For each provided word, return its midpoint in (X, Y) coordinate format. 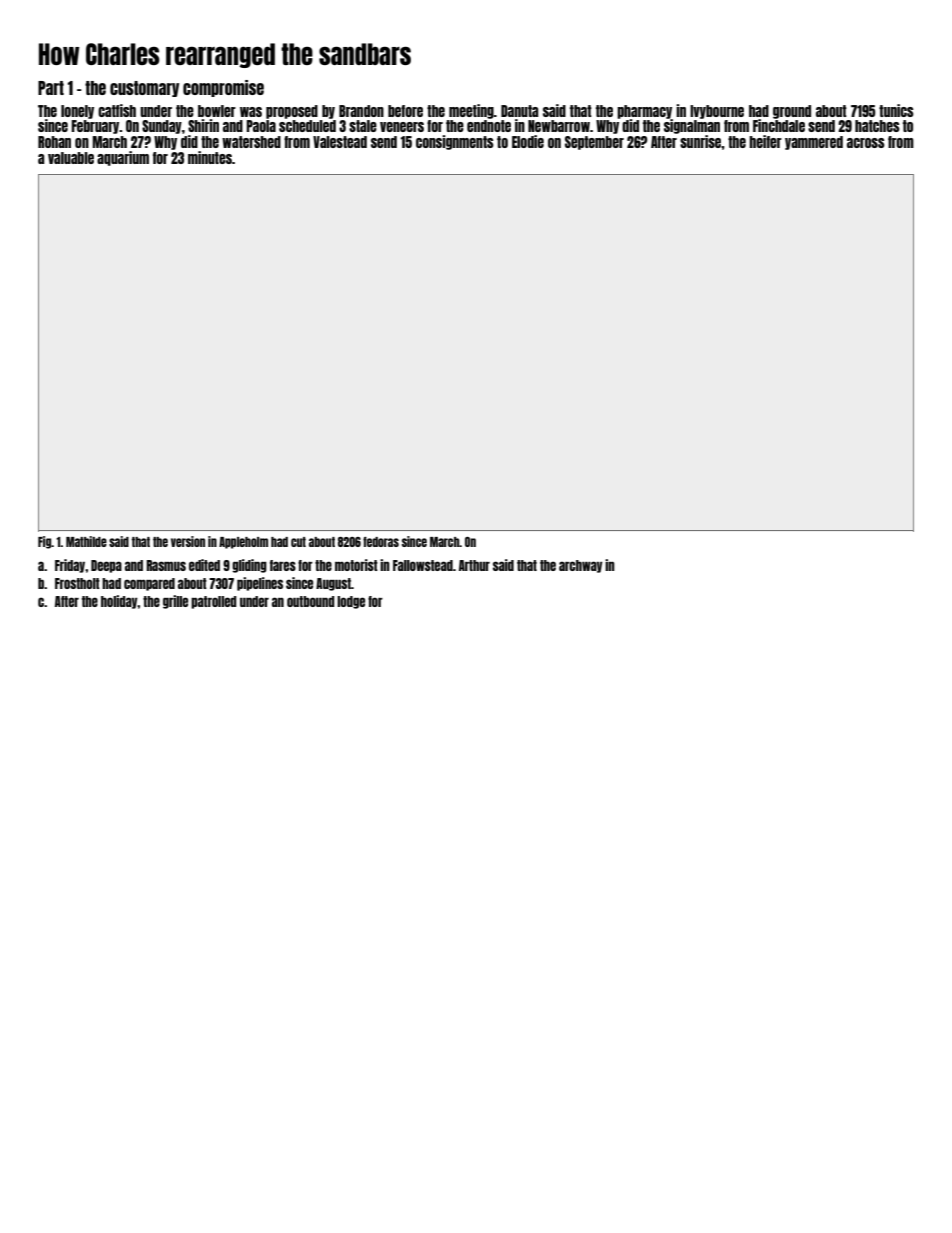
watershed (251, 142)
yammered (814, 143)
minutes (210, 157)
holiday (119, 602)
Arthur (474, 565)
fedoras (381, 542)
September (594, 143)
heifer (765, 141)
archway (581, 566)
